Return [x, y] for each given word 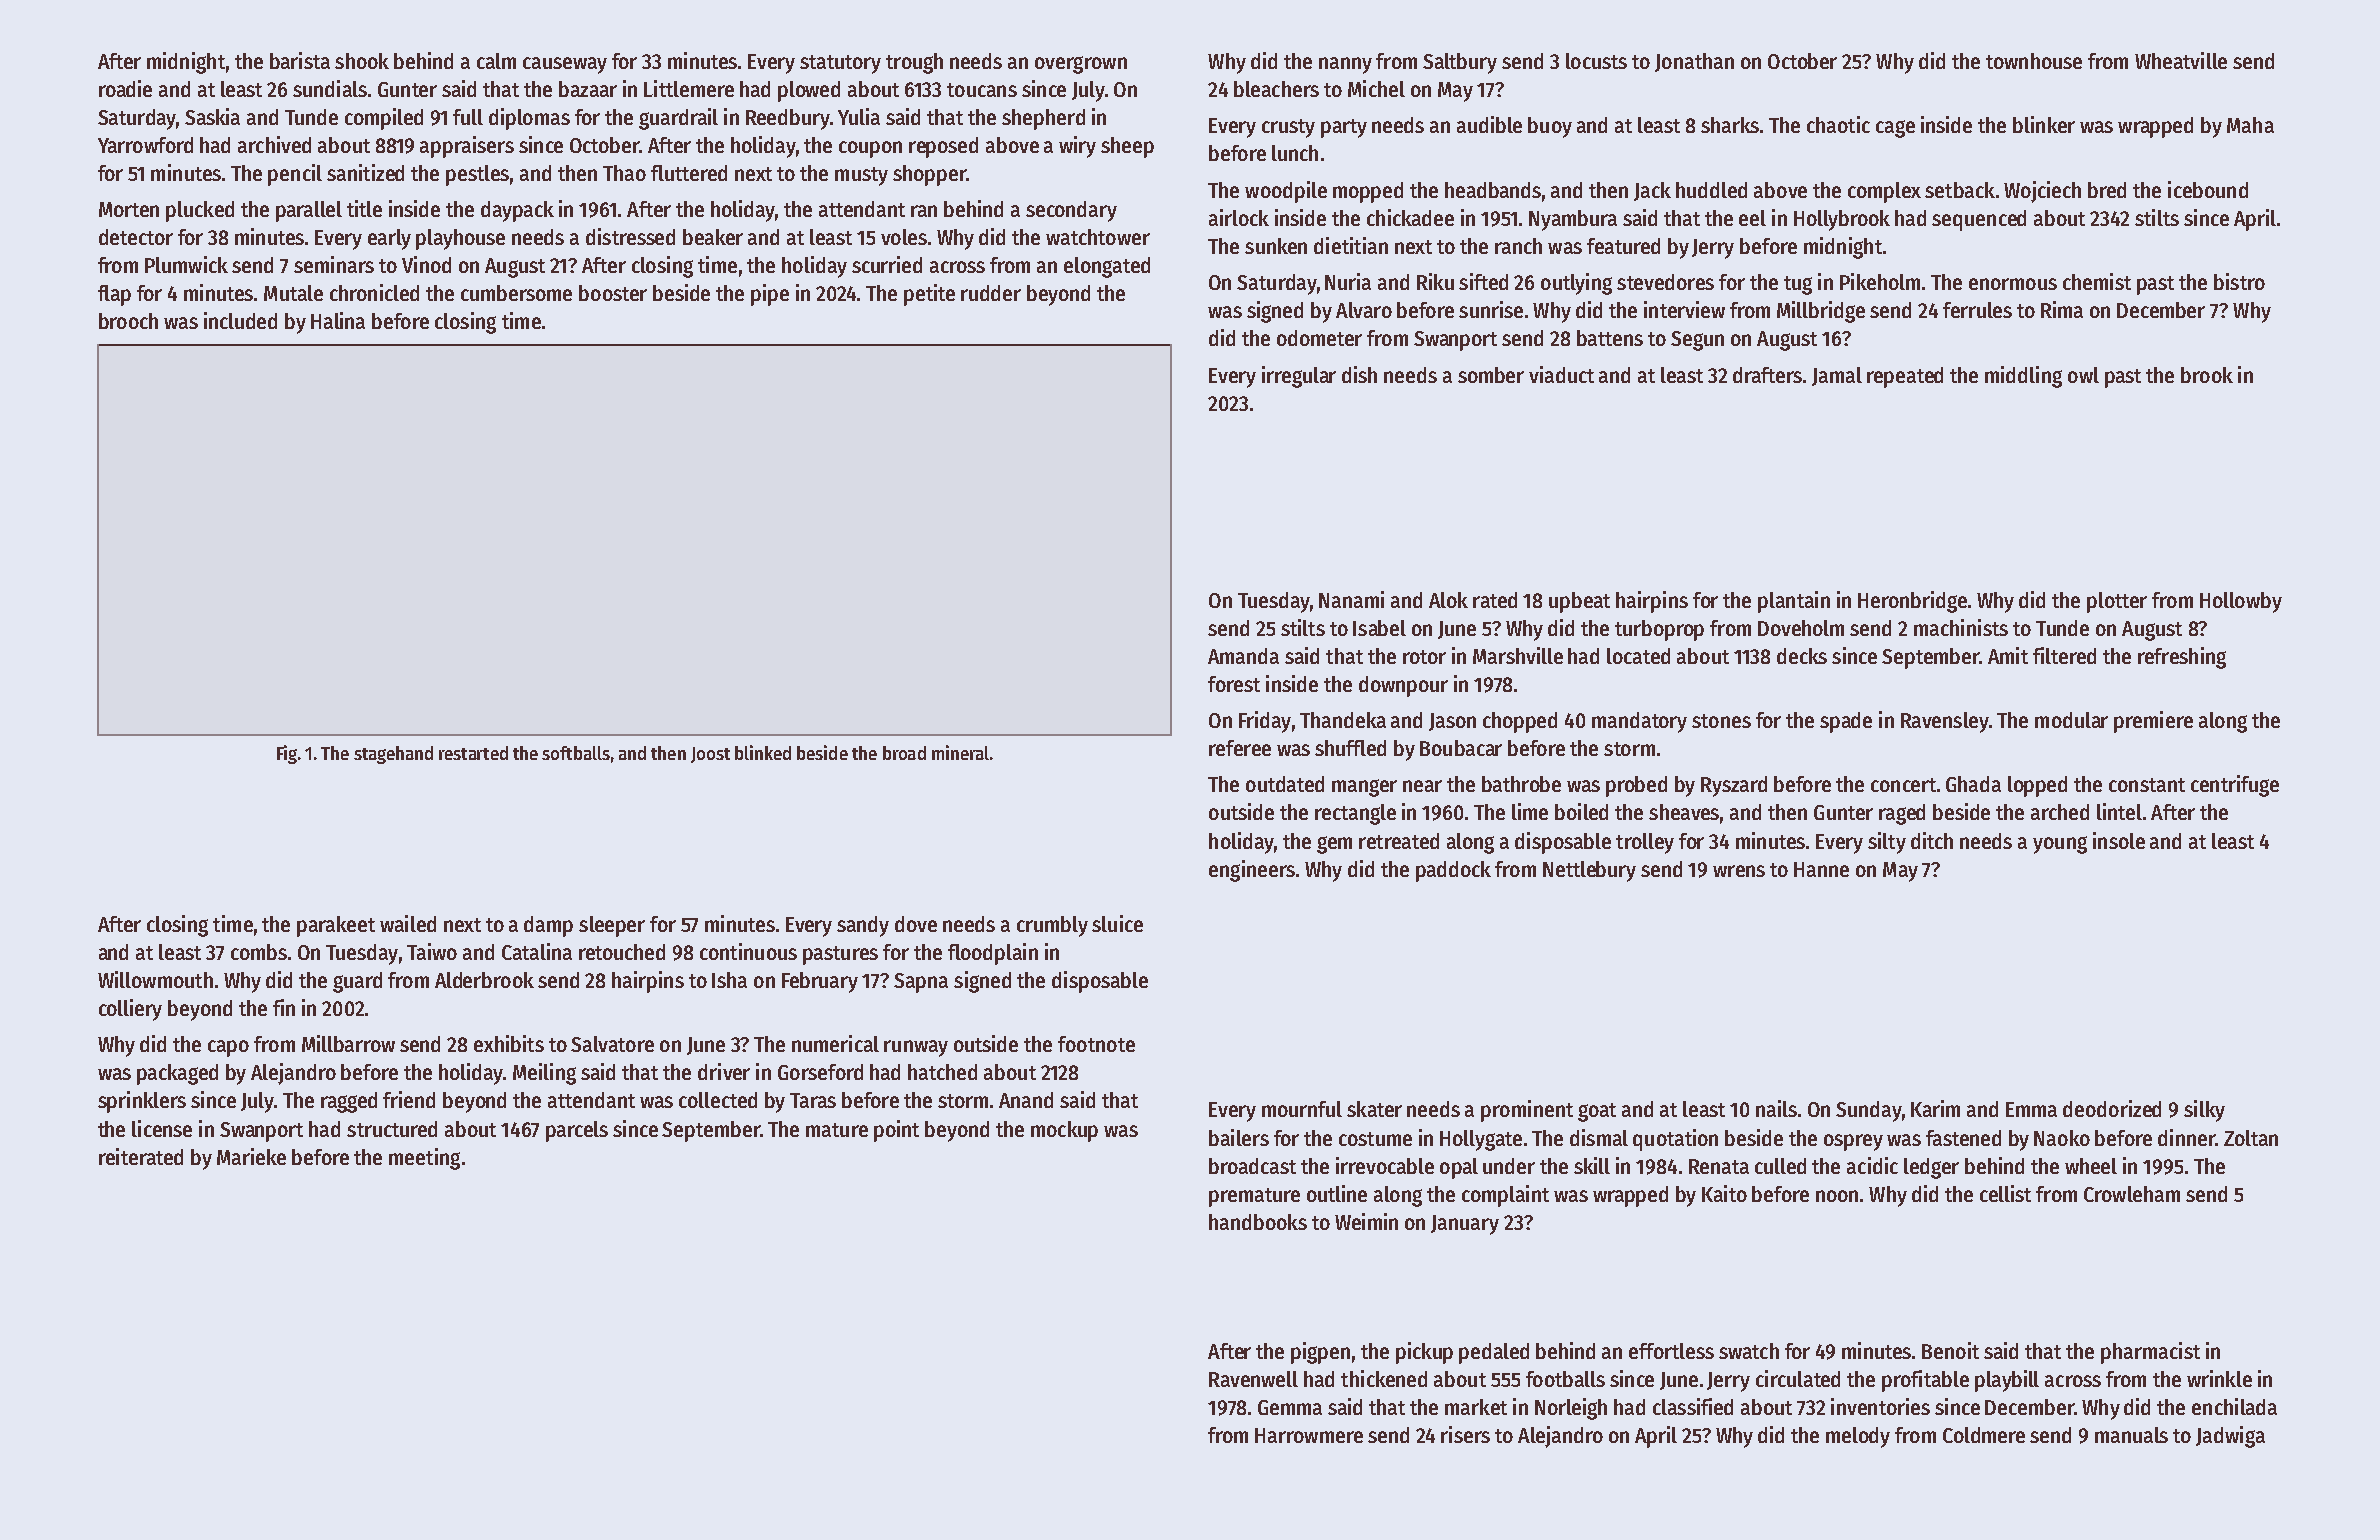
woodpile [1286, 192]
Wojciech [2042, 192]
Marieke [251, 1156]
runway [916, 1048]
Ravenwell [1253, 1379]
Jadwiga [2230, 1437]
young [2060, 845]
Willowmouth [155, 979]
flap [114, 295]
